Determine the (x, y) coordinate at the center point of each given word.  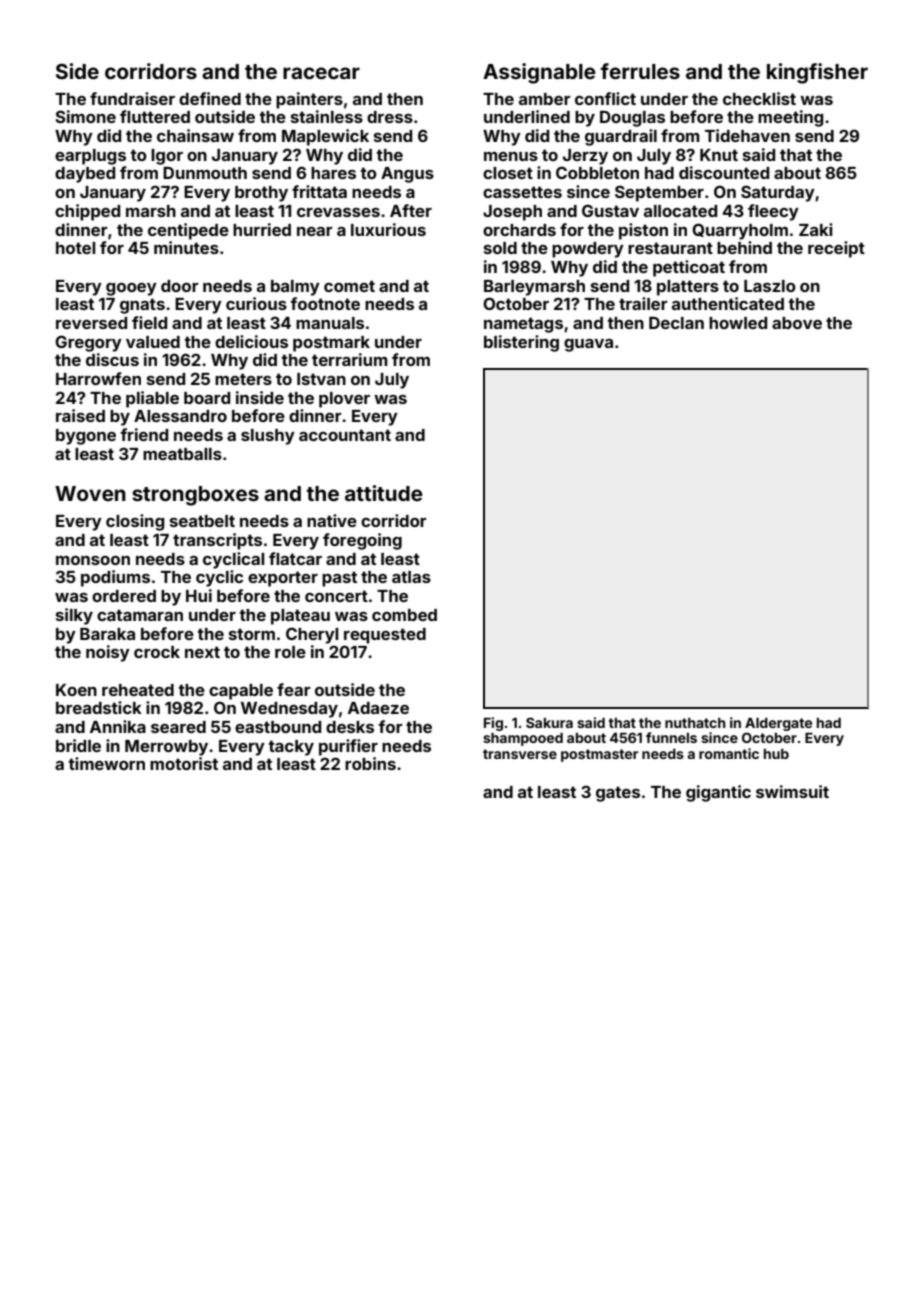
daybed (85, 175)
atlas (411, 577)
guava (588, 345)
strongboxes (195, 496)
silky (74, 616)
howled (738, 323)
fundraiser (132, 98)
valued (153, 342)
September (659, 193)
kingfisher (817, 73)
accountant (345, 435)
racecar (321, 73)
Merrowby (166, 748)
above (797, 323)
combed (404, 615)
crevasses (338, 212)
